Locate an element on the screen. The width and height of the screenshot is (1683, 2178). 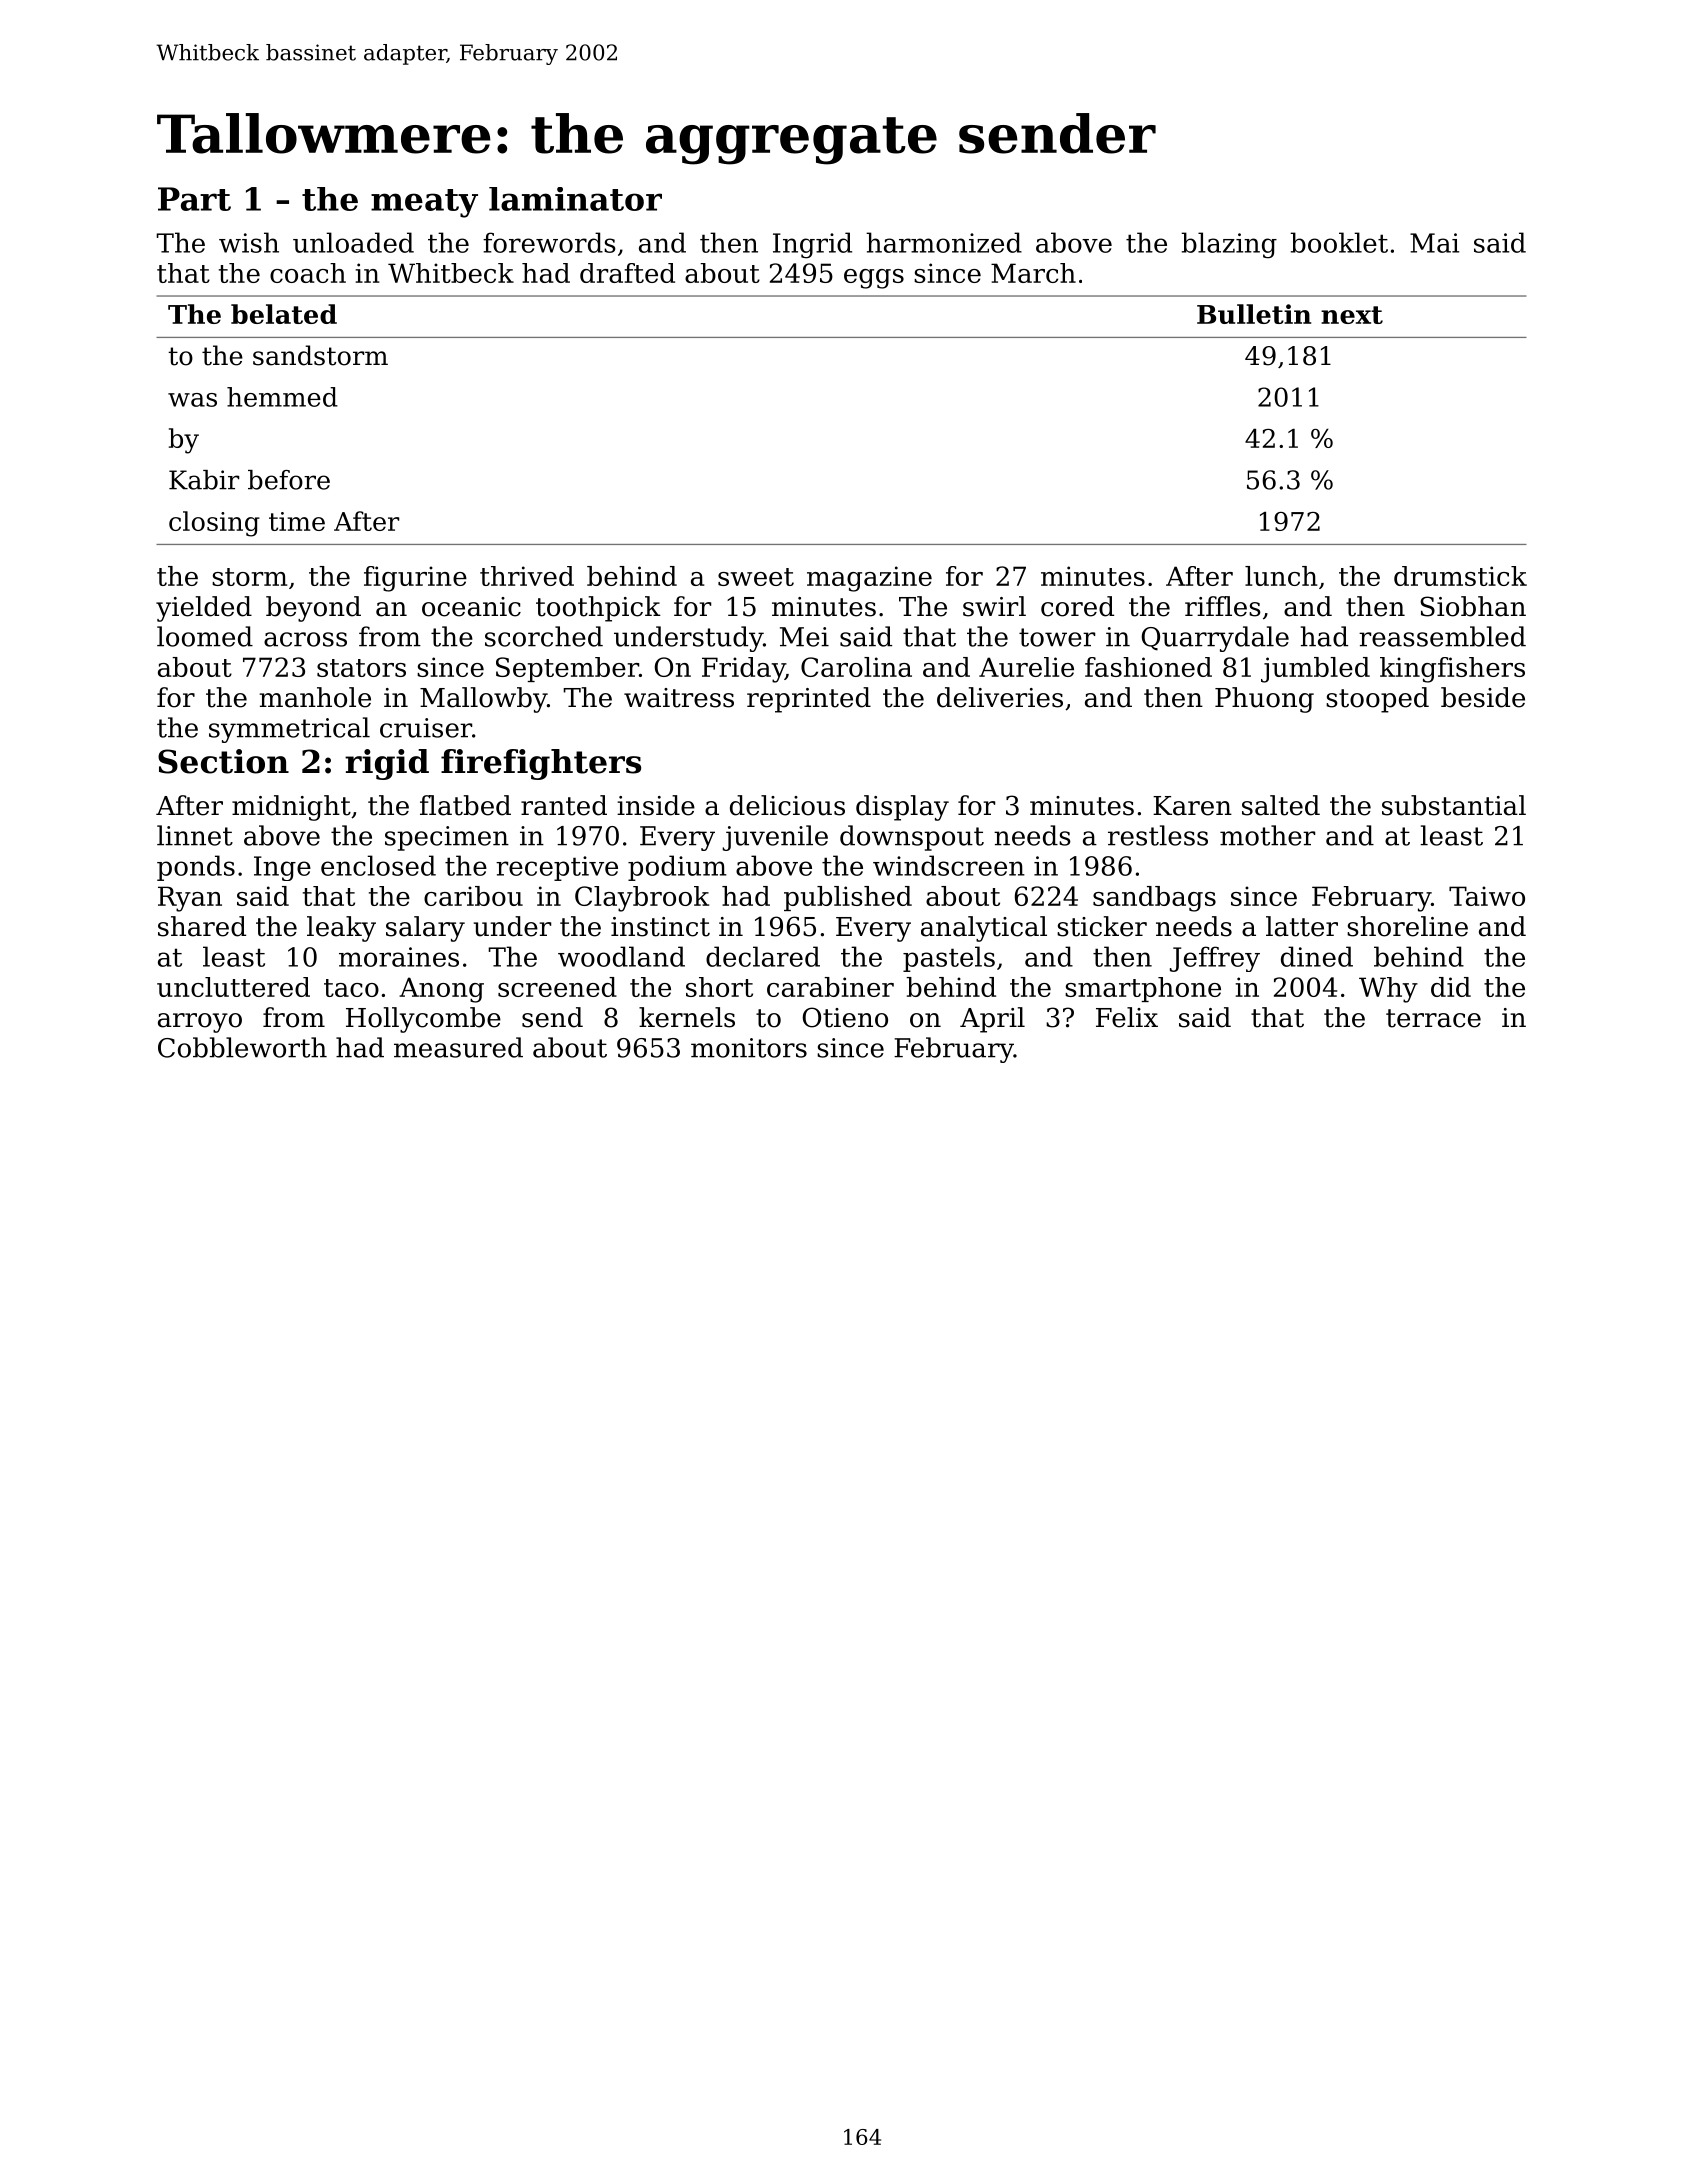
drumstick is located at coordinates (1460, 576).
